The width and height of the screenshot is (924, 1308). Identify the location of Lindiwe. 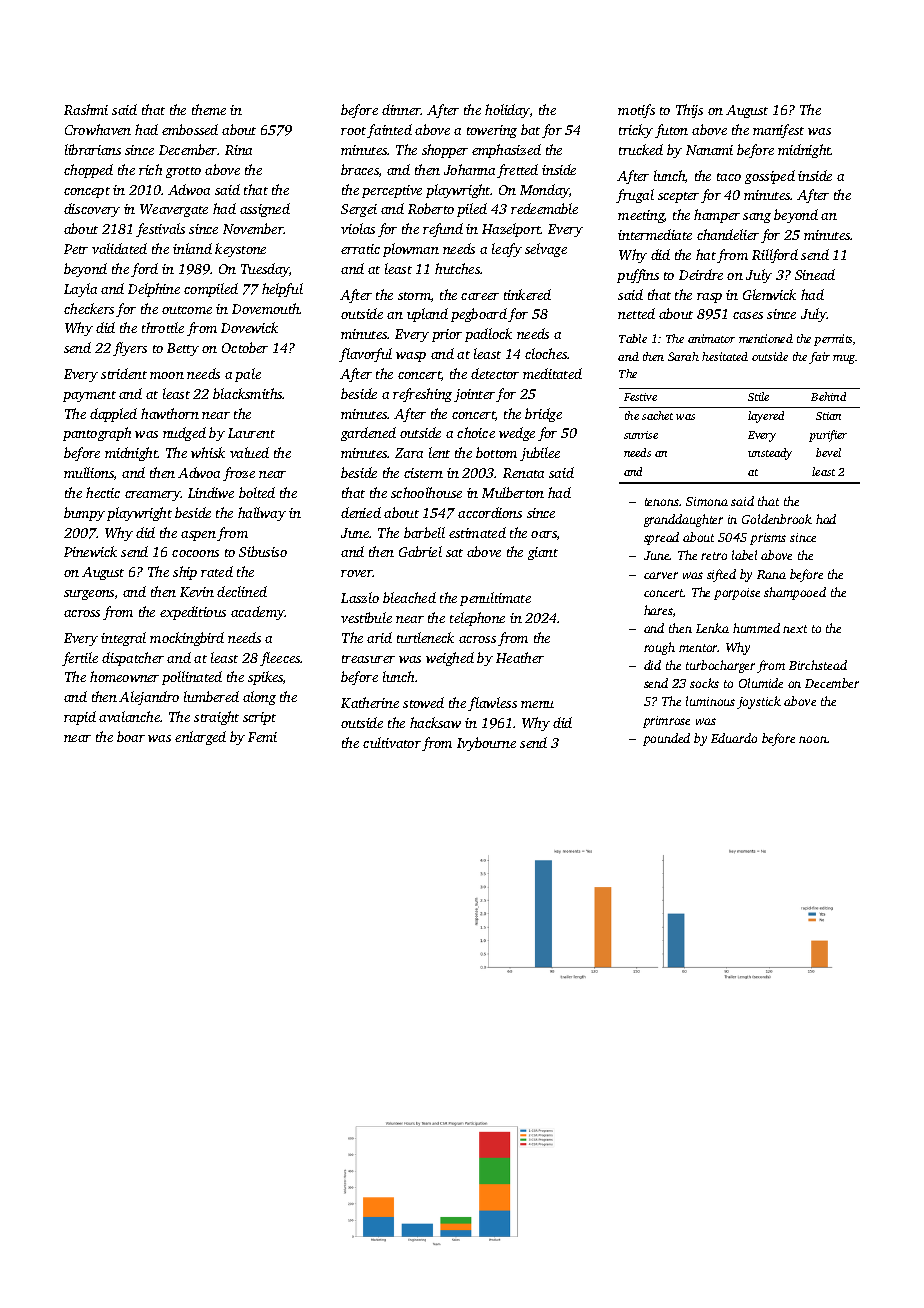
(211, 492).
